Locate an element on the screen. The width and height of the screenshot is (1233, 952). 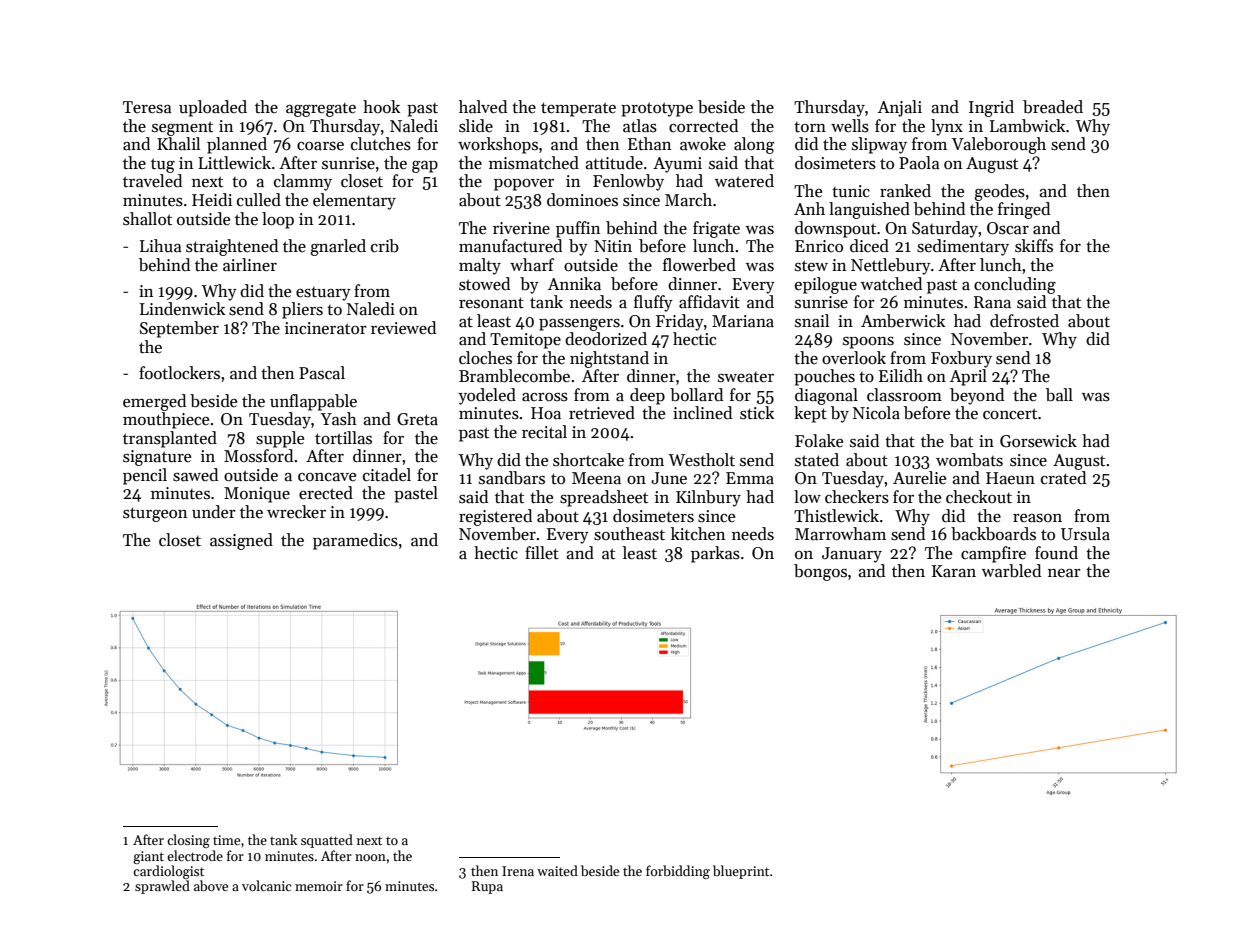
forbidding is located at coordinates (678, 872).
